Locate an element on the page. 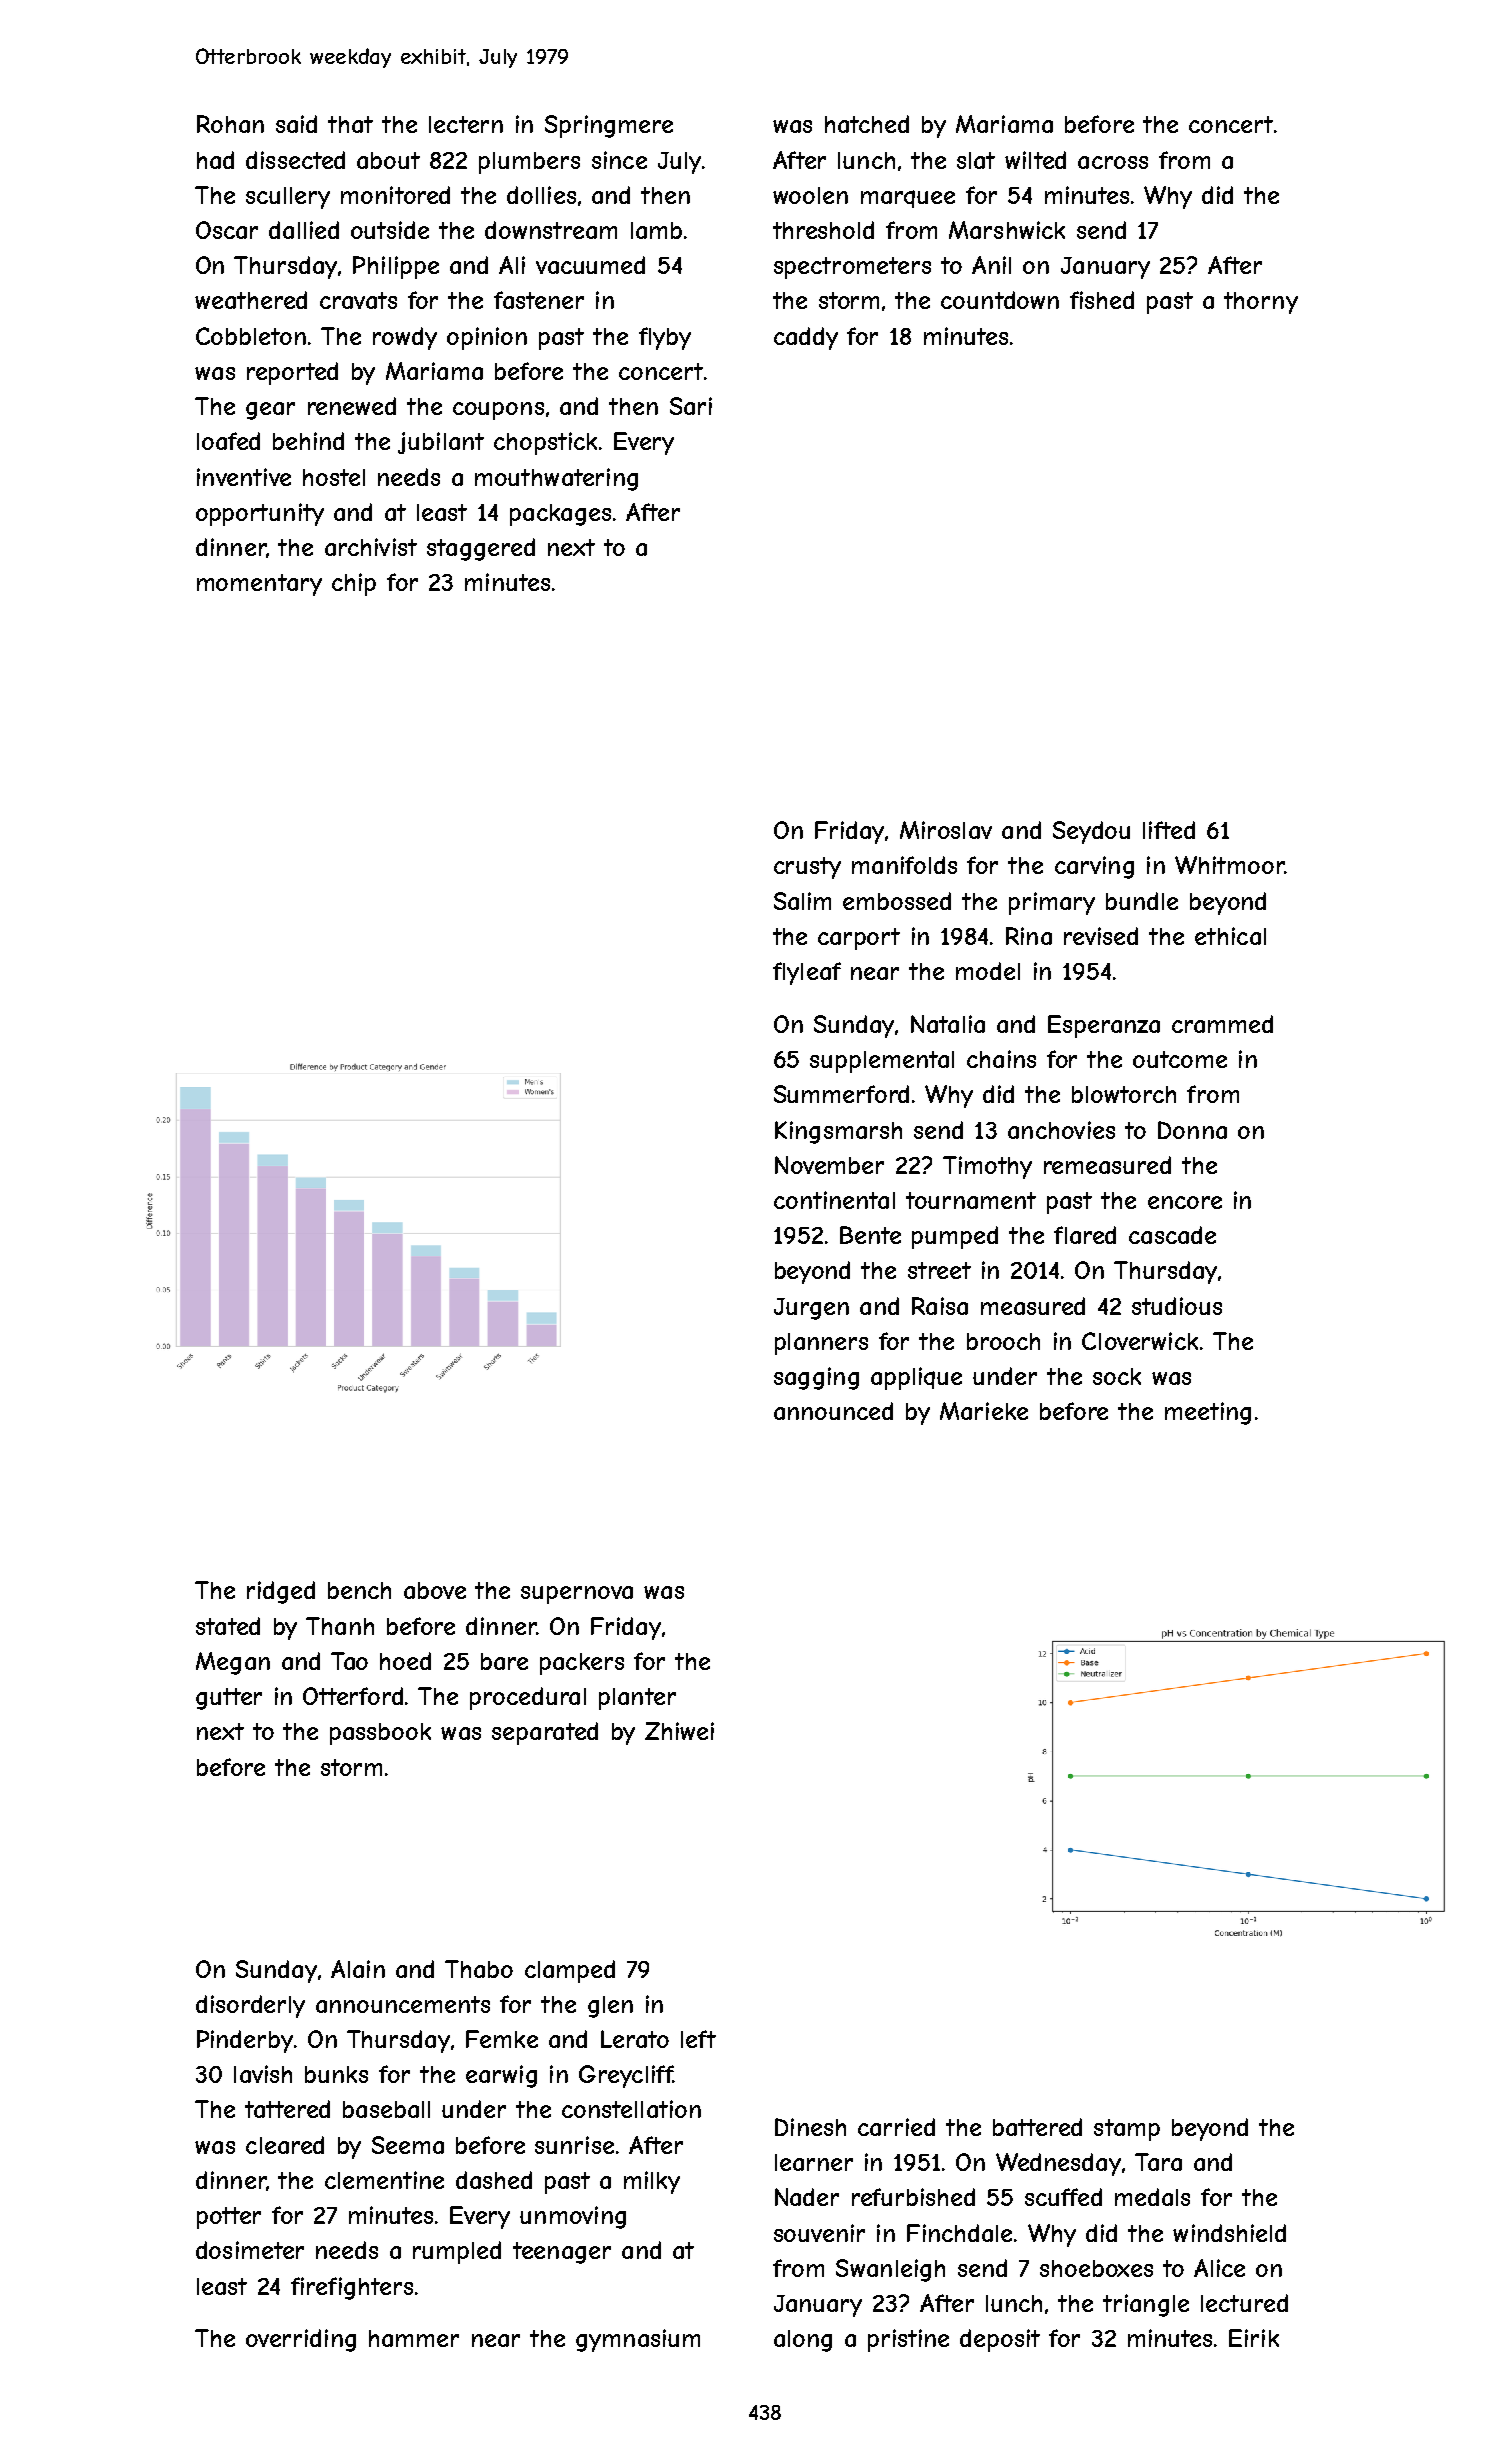 This document has width=1496, height=2464. overriding is located at coordinates (301, 2340).
